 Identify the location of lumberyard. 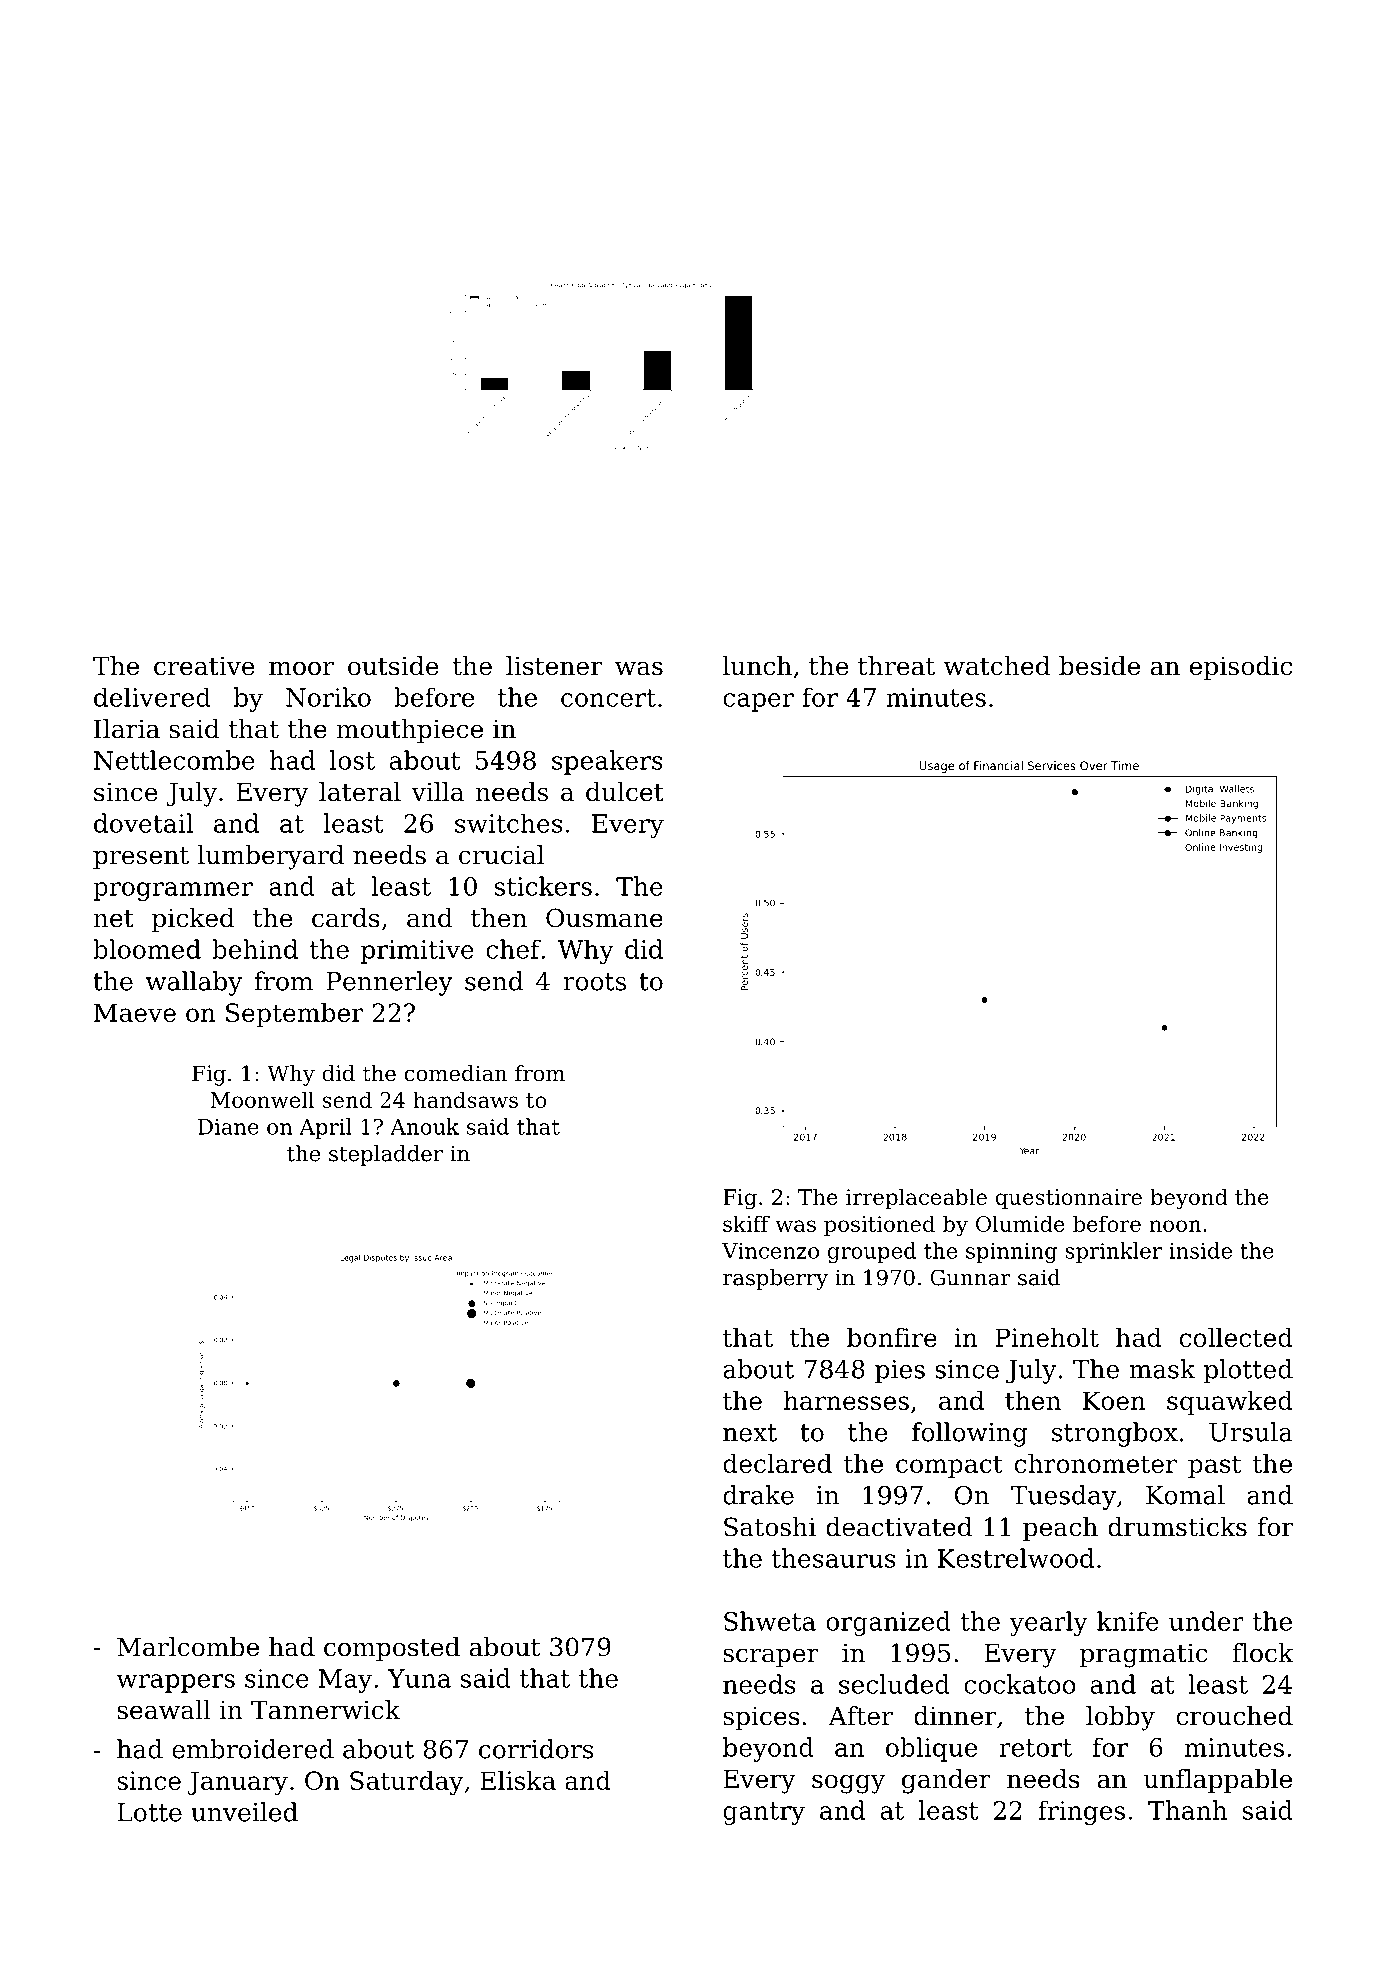
(271, 857).
